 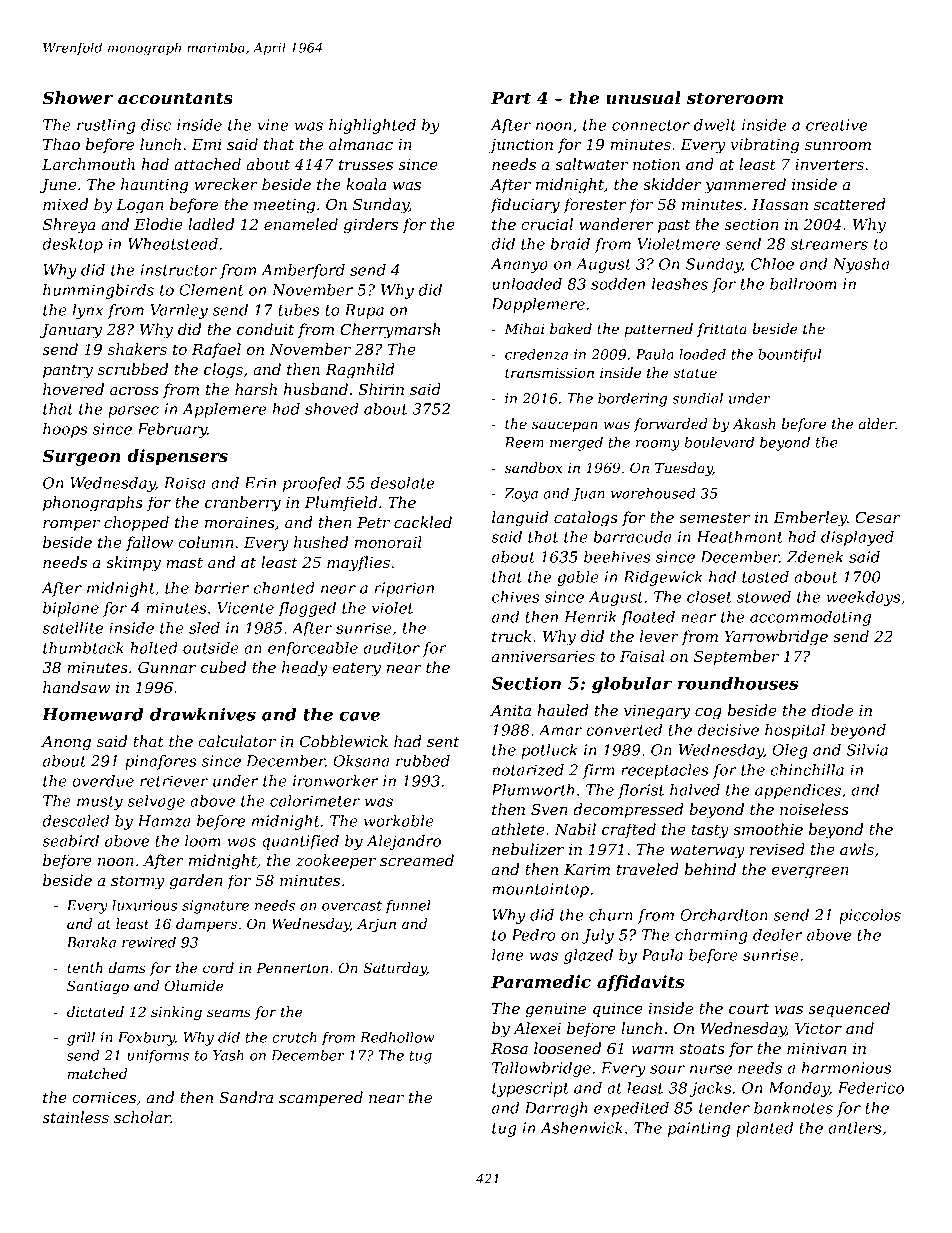 What do you see at coordinates (829, 164) in the screenshot?
I see `inverters` at bounding box center [829, 164].
